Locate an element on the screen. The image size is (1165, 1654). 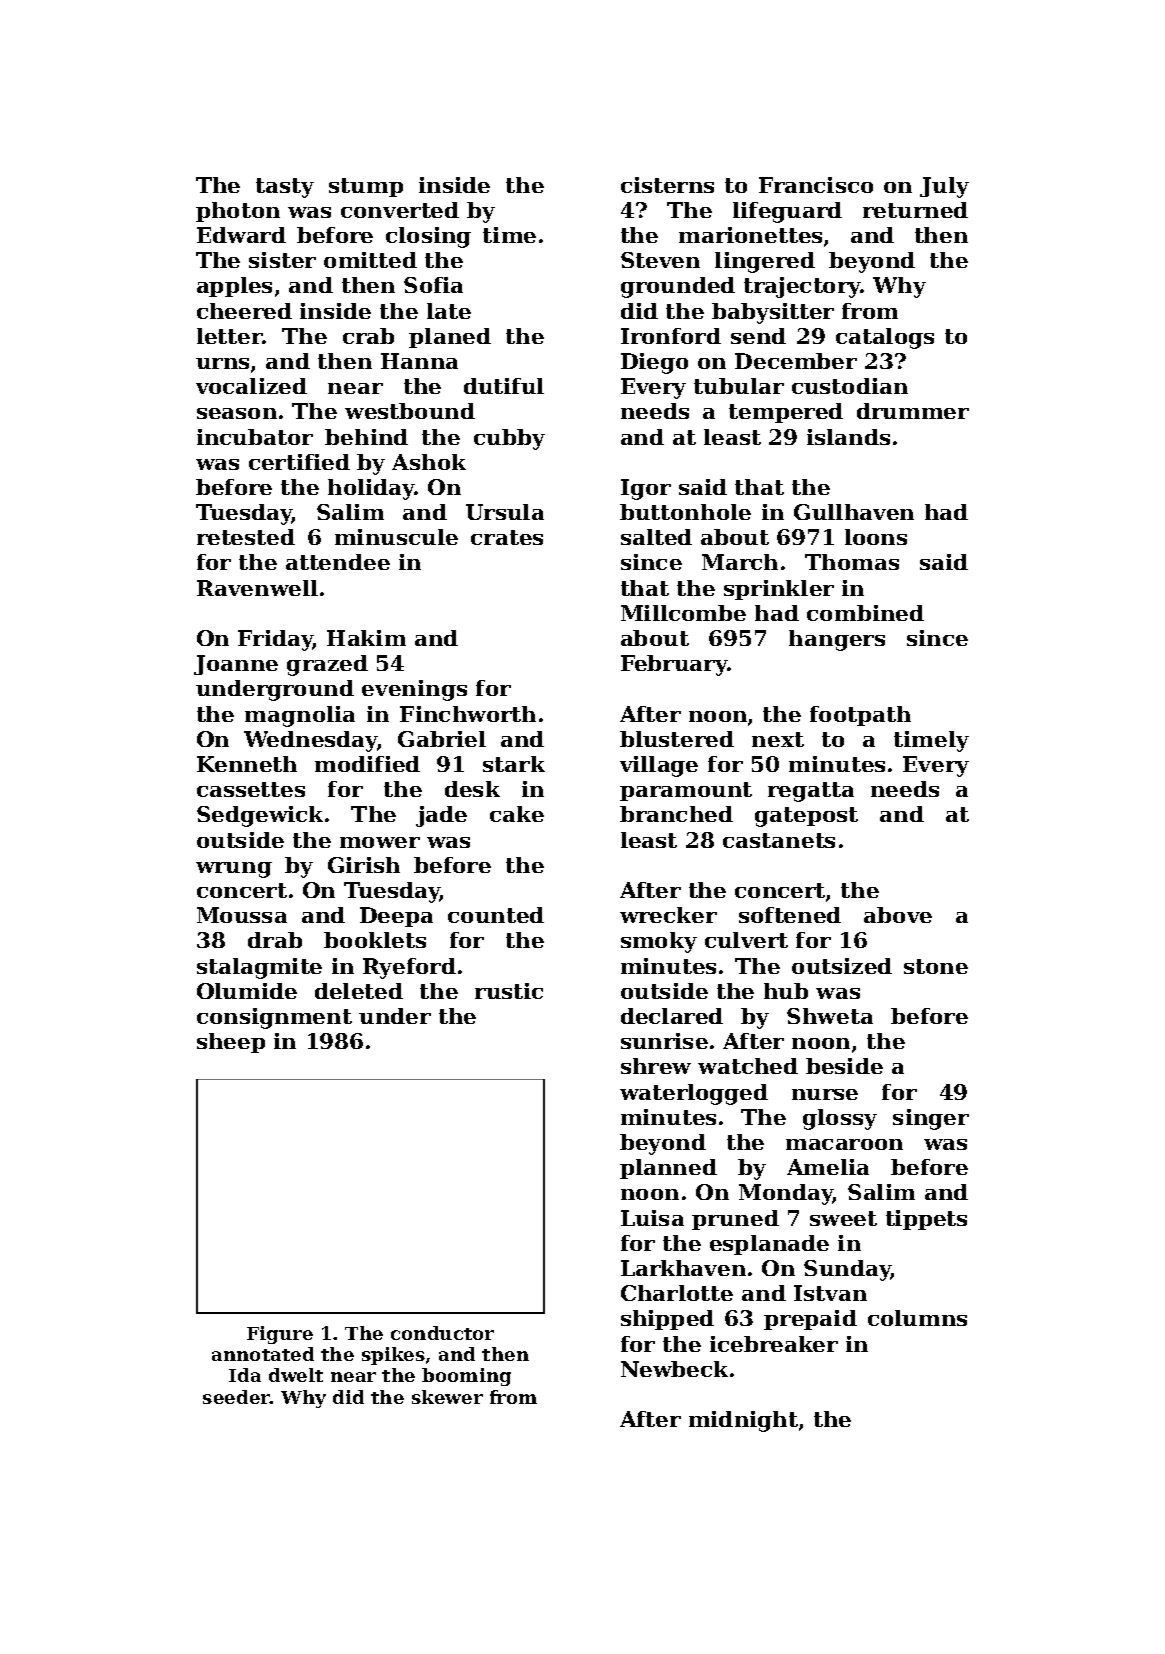
Steven is located at coordinates (660, 260).
